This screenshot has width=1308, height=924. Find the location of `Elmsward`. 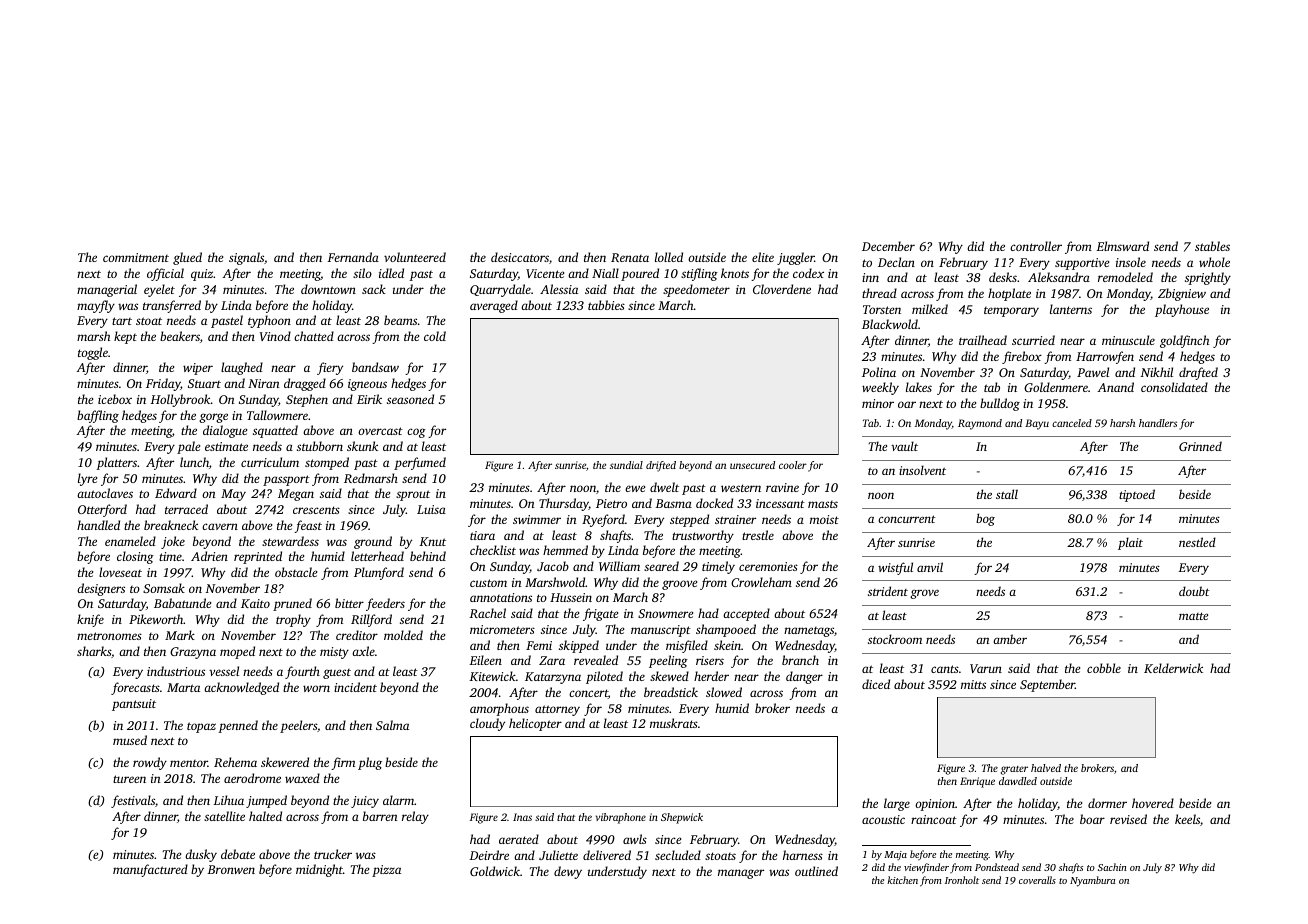

Elmsward is located at coordinates (1122, 246).
